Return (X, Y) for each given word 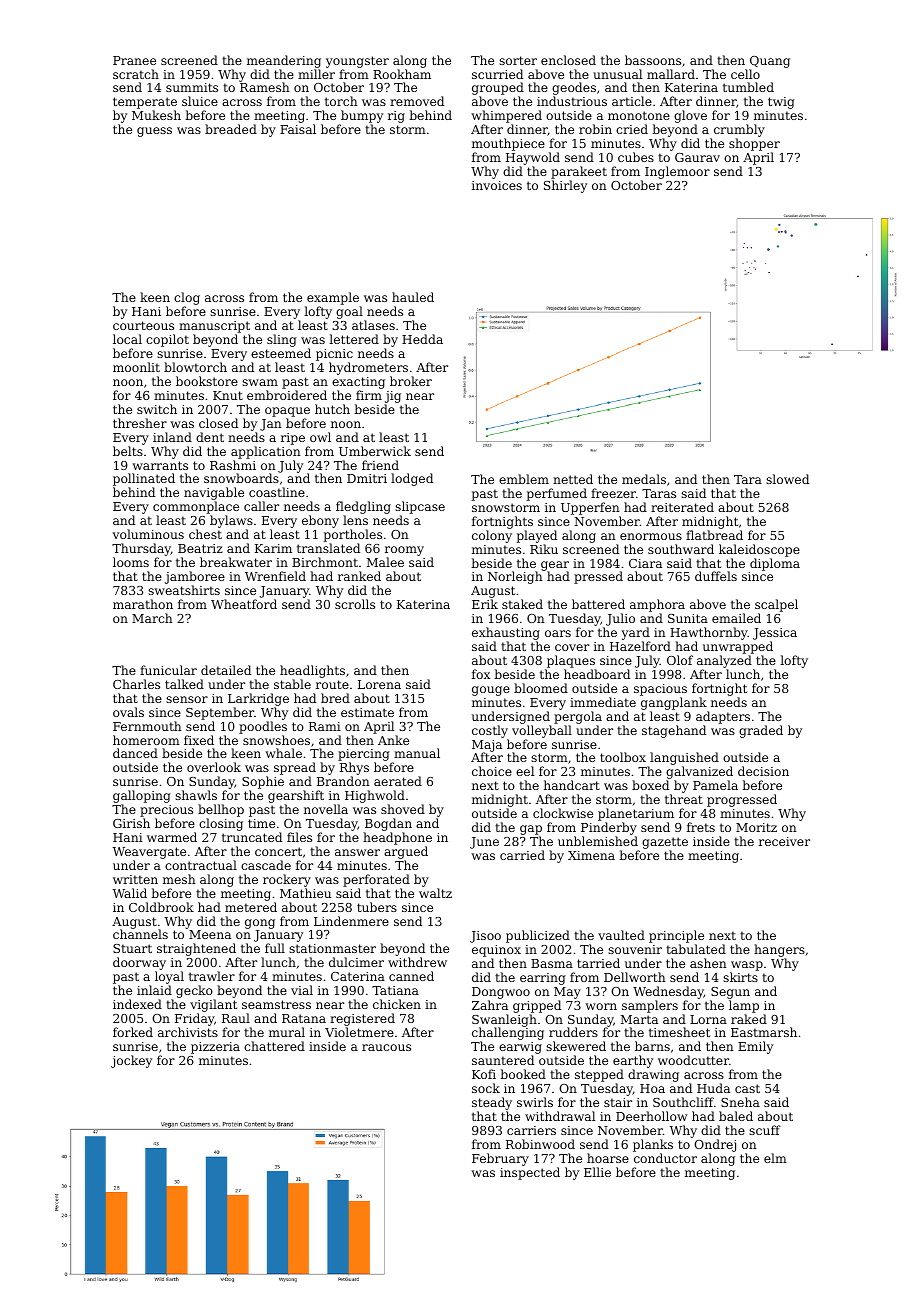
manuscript (214, 327)
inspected (530, 1173)
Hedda (422, 339)
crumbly (739, 130)
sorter (518, 60)
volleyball (542, 731)
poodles (263, 727)
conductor (665, 1158)
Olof (680, 660)
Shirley (565, 186)
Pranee (134, 60)
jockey (131, 1061)
